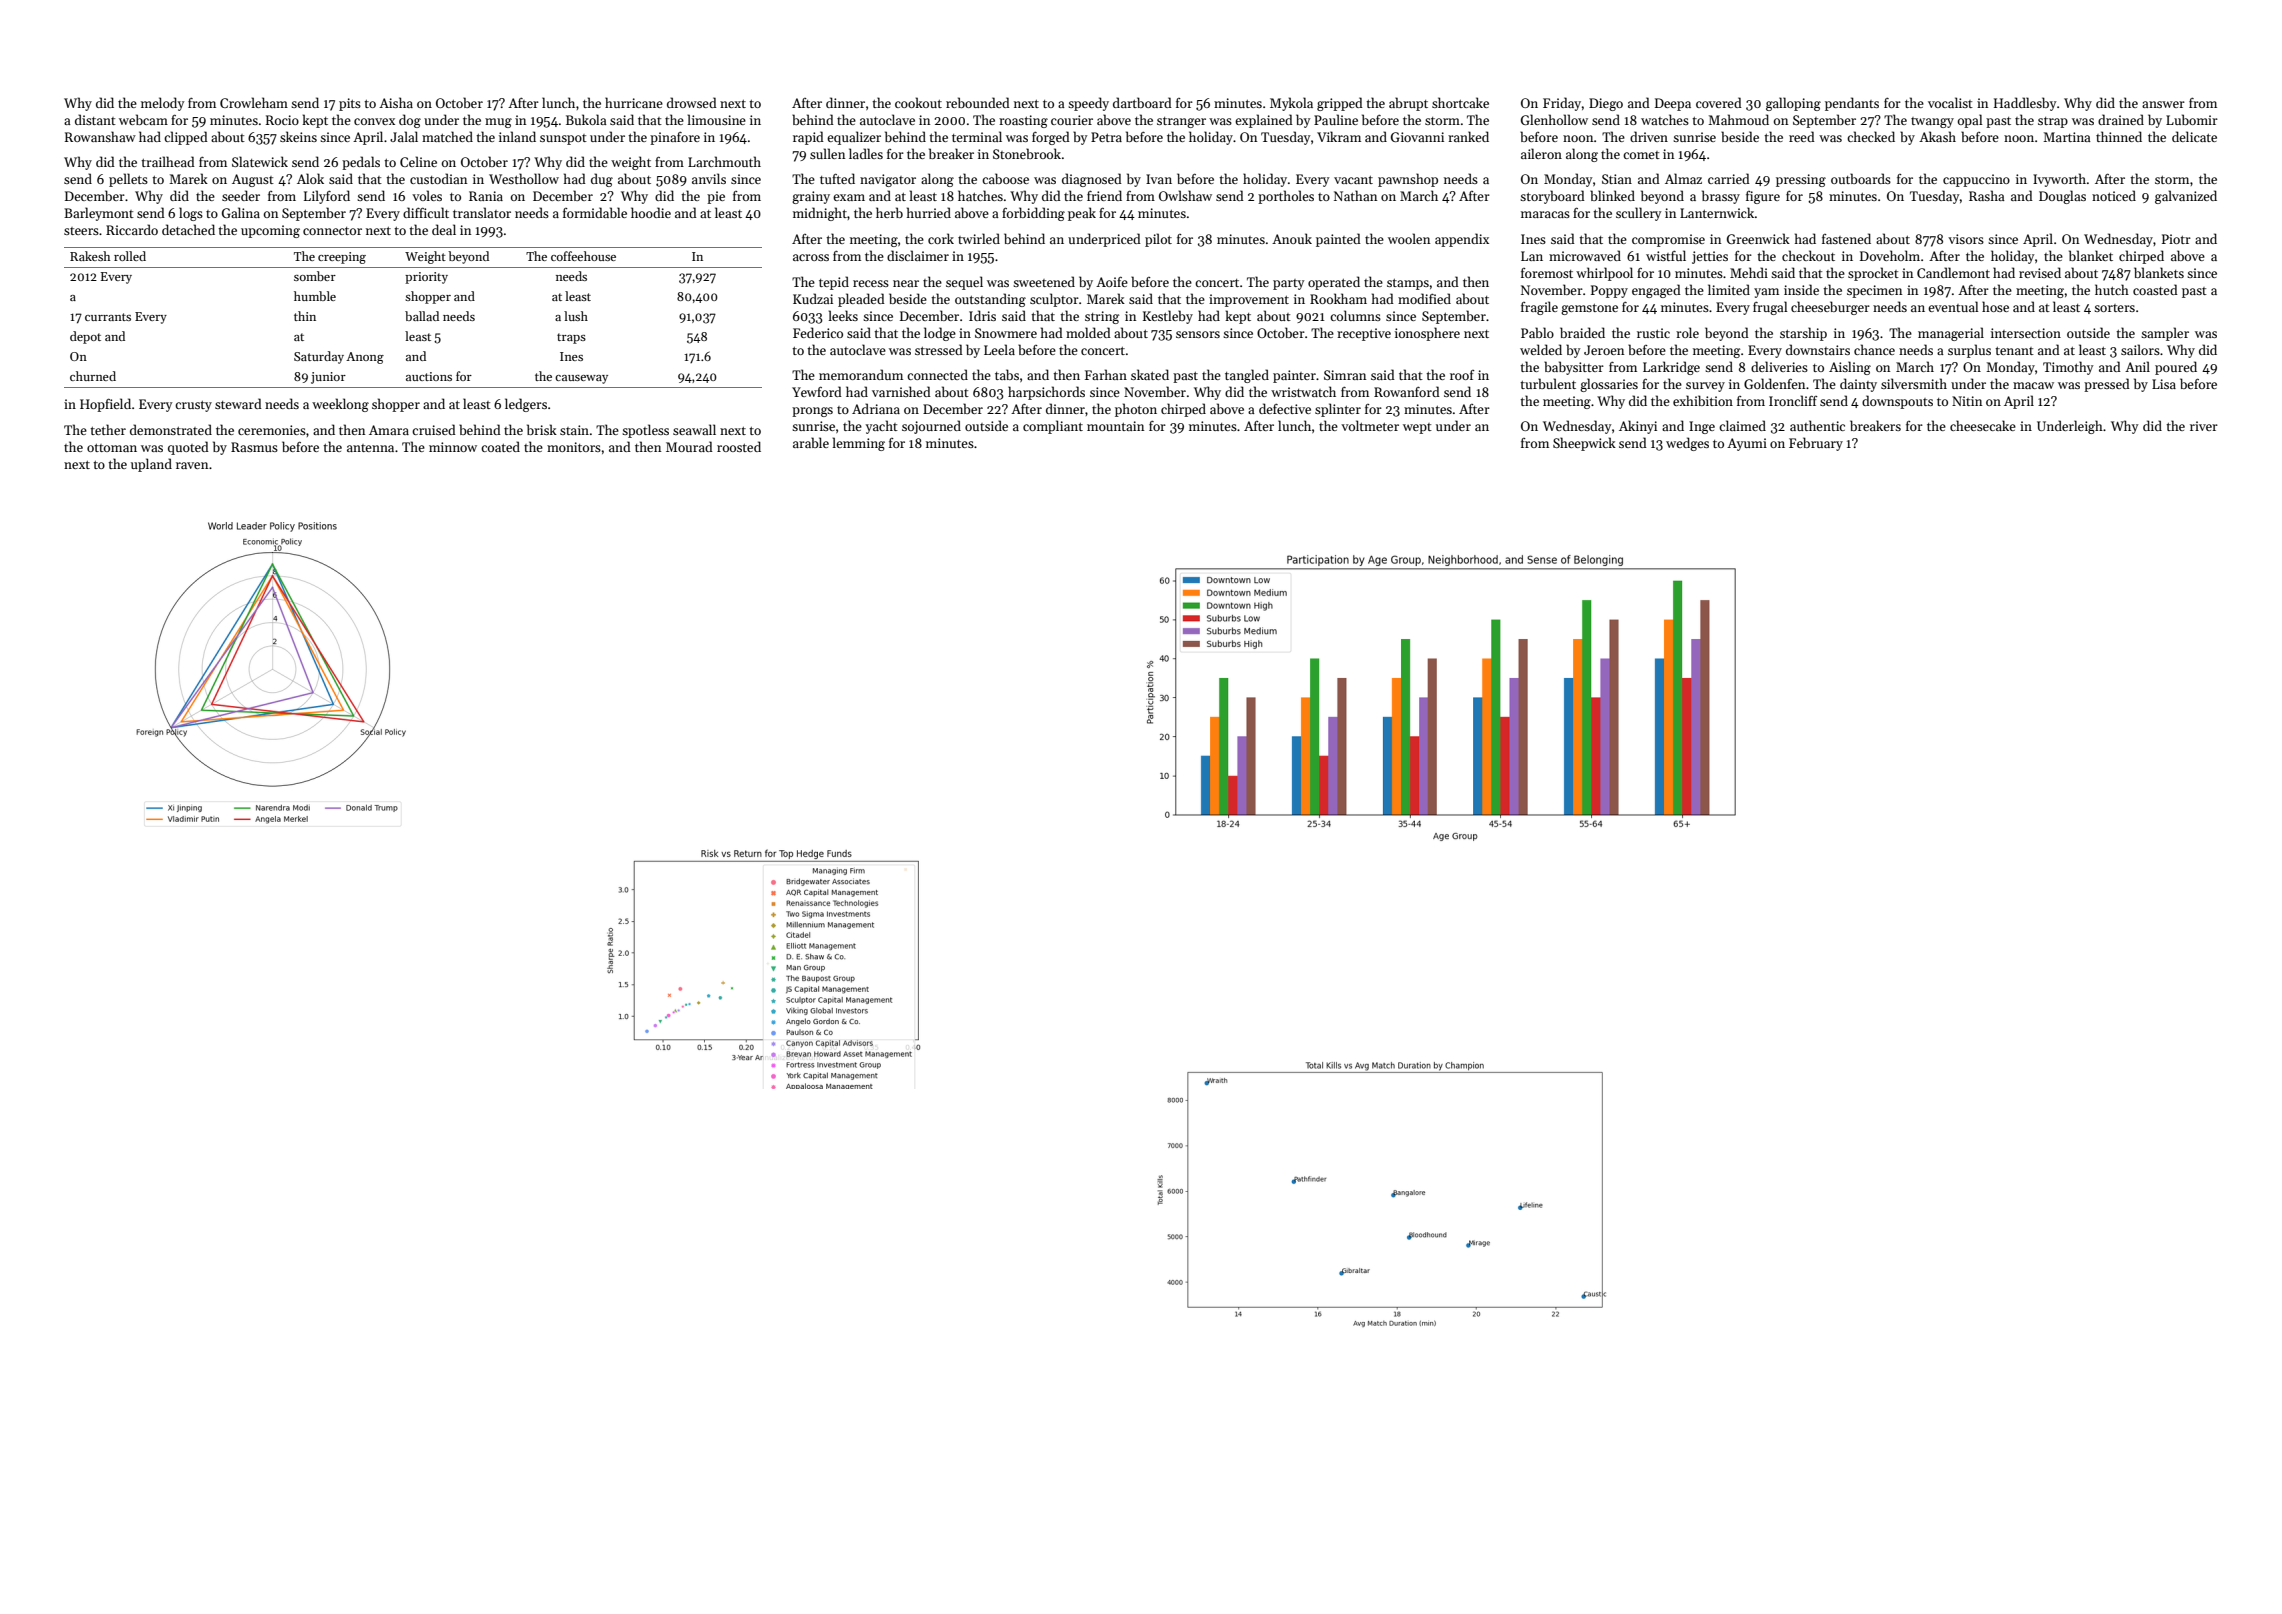 Image resolution: width=2282 pixels, height=1614 pixels. What do you see at coordinates (1703, 400) in the screenshot?
I see `exhibition` at bounding box center [1703, 400].
